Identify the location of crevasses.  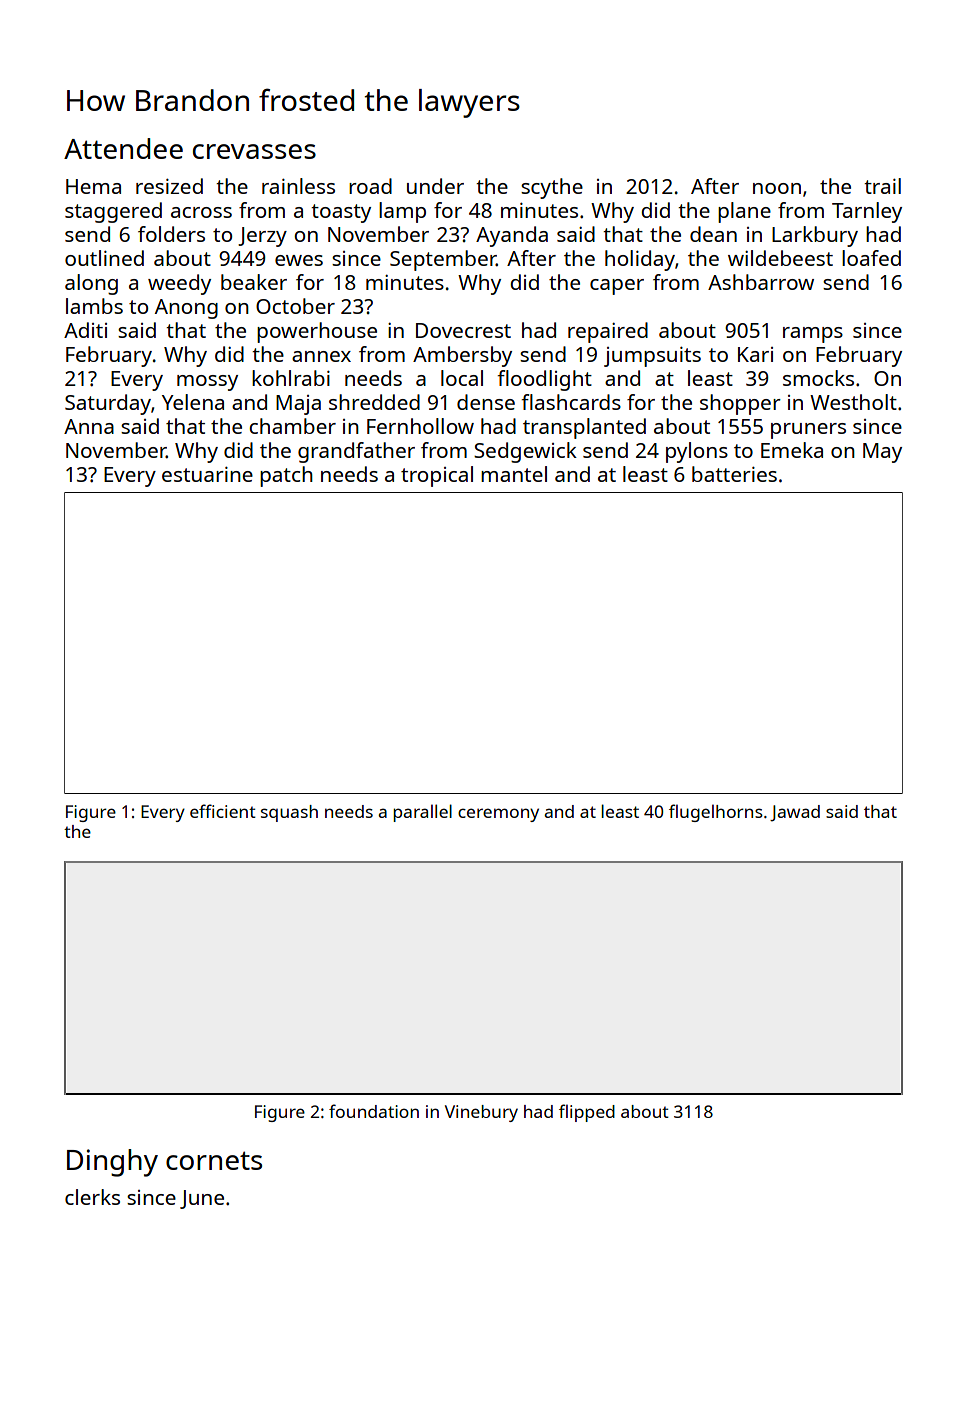
(254, 151).
